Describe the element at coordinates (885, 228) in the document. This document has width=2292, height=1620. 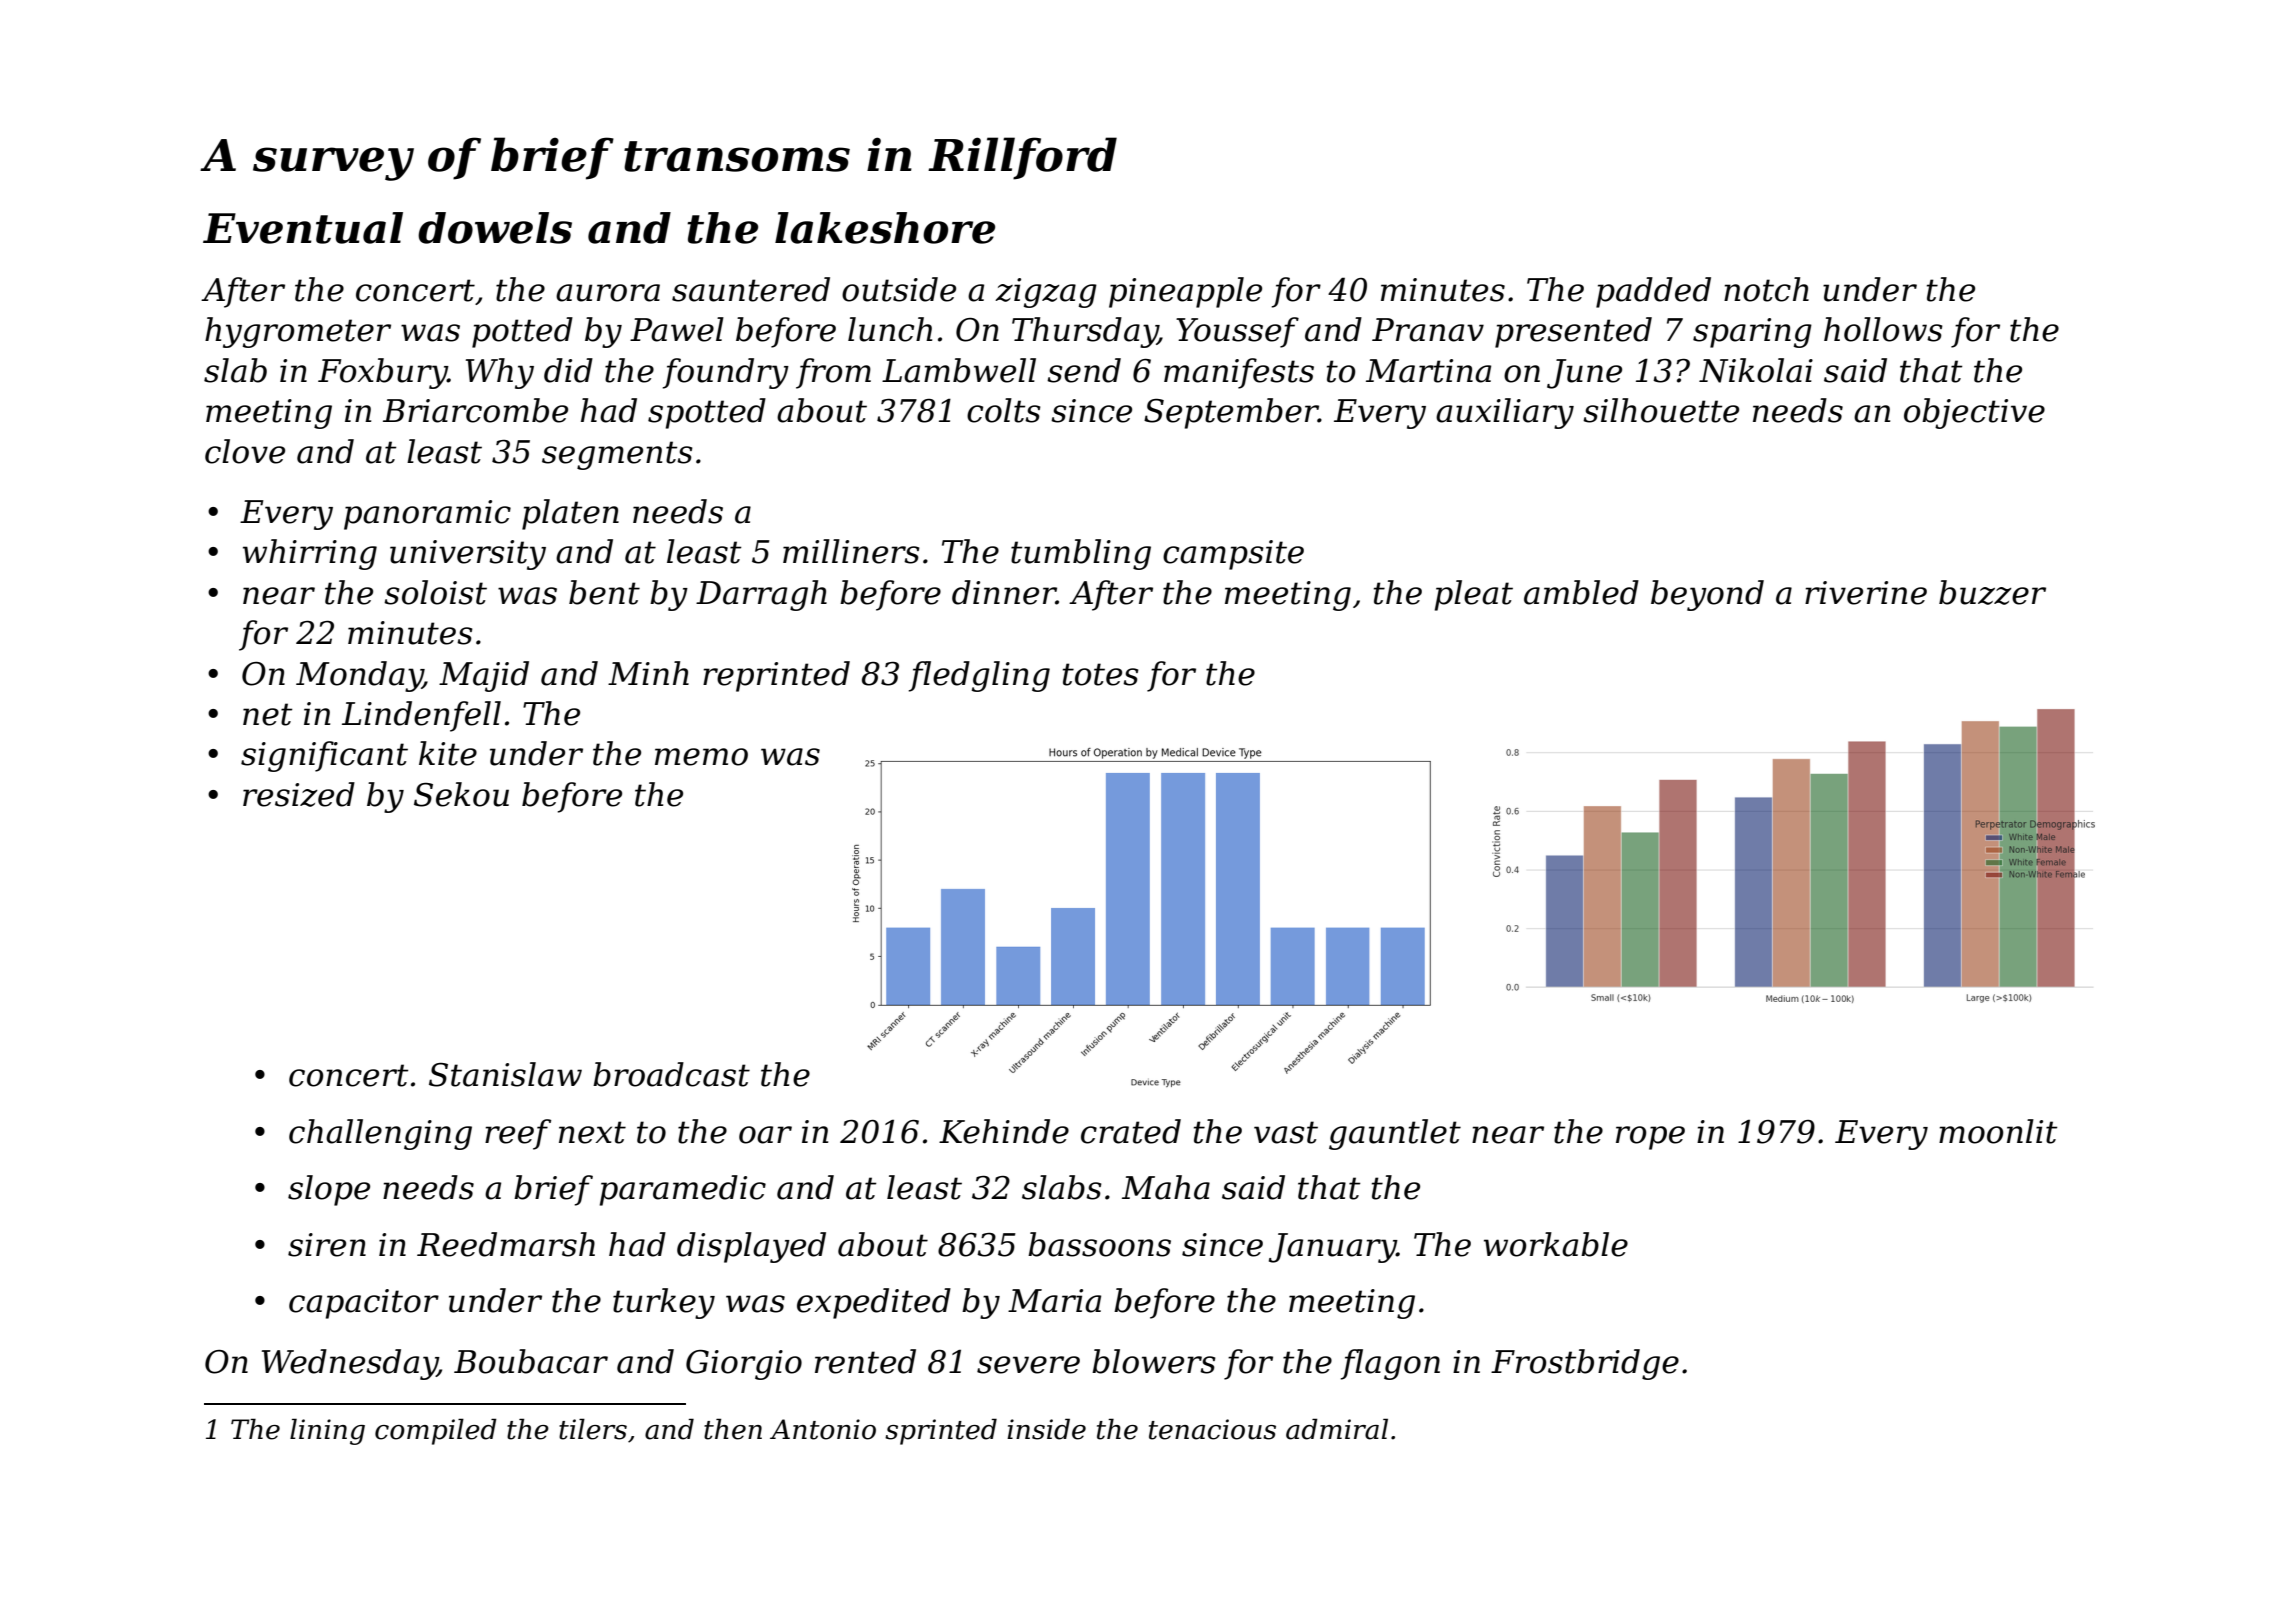
I see `lakeshore` at that location.
